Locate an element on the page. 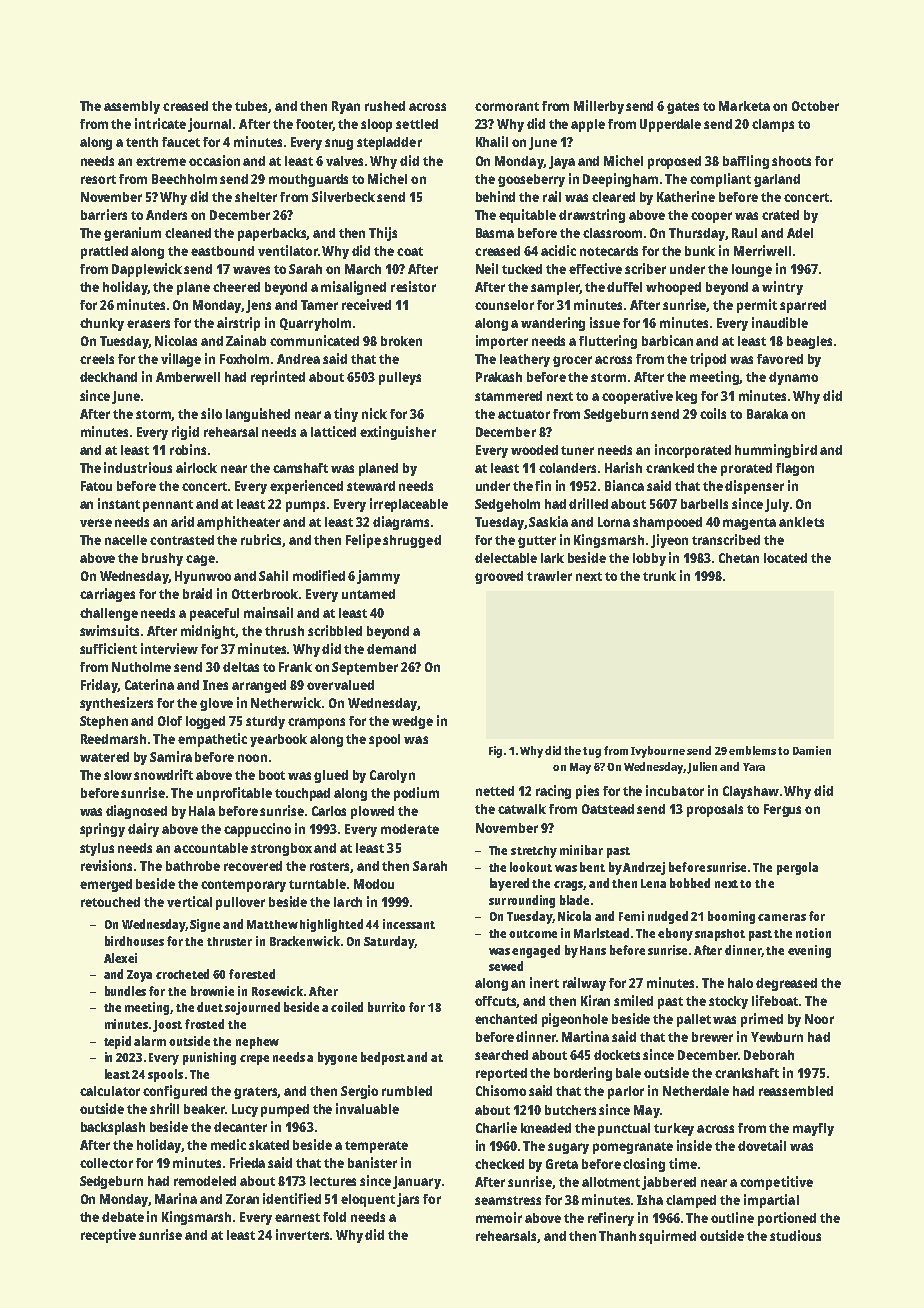 Image resolution: width=924 pixels, height=1308 pixels. Lena is located at coordinates (653, 883).
